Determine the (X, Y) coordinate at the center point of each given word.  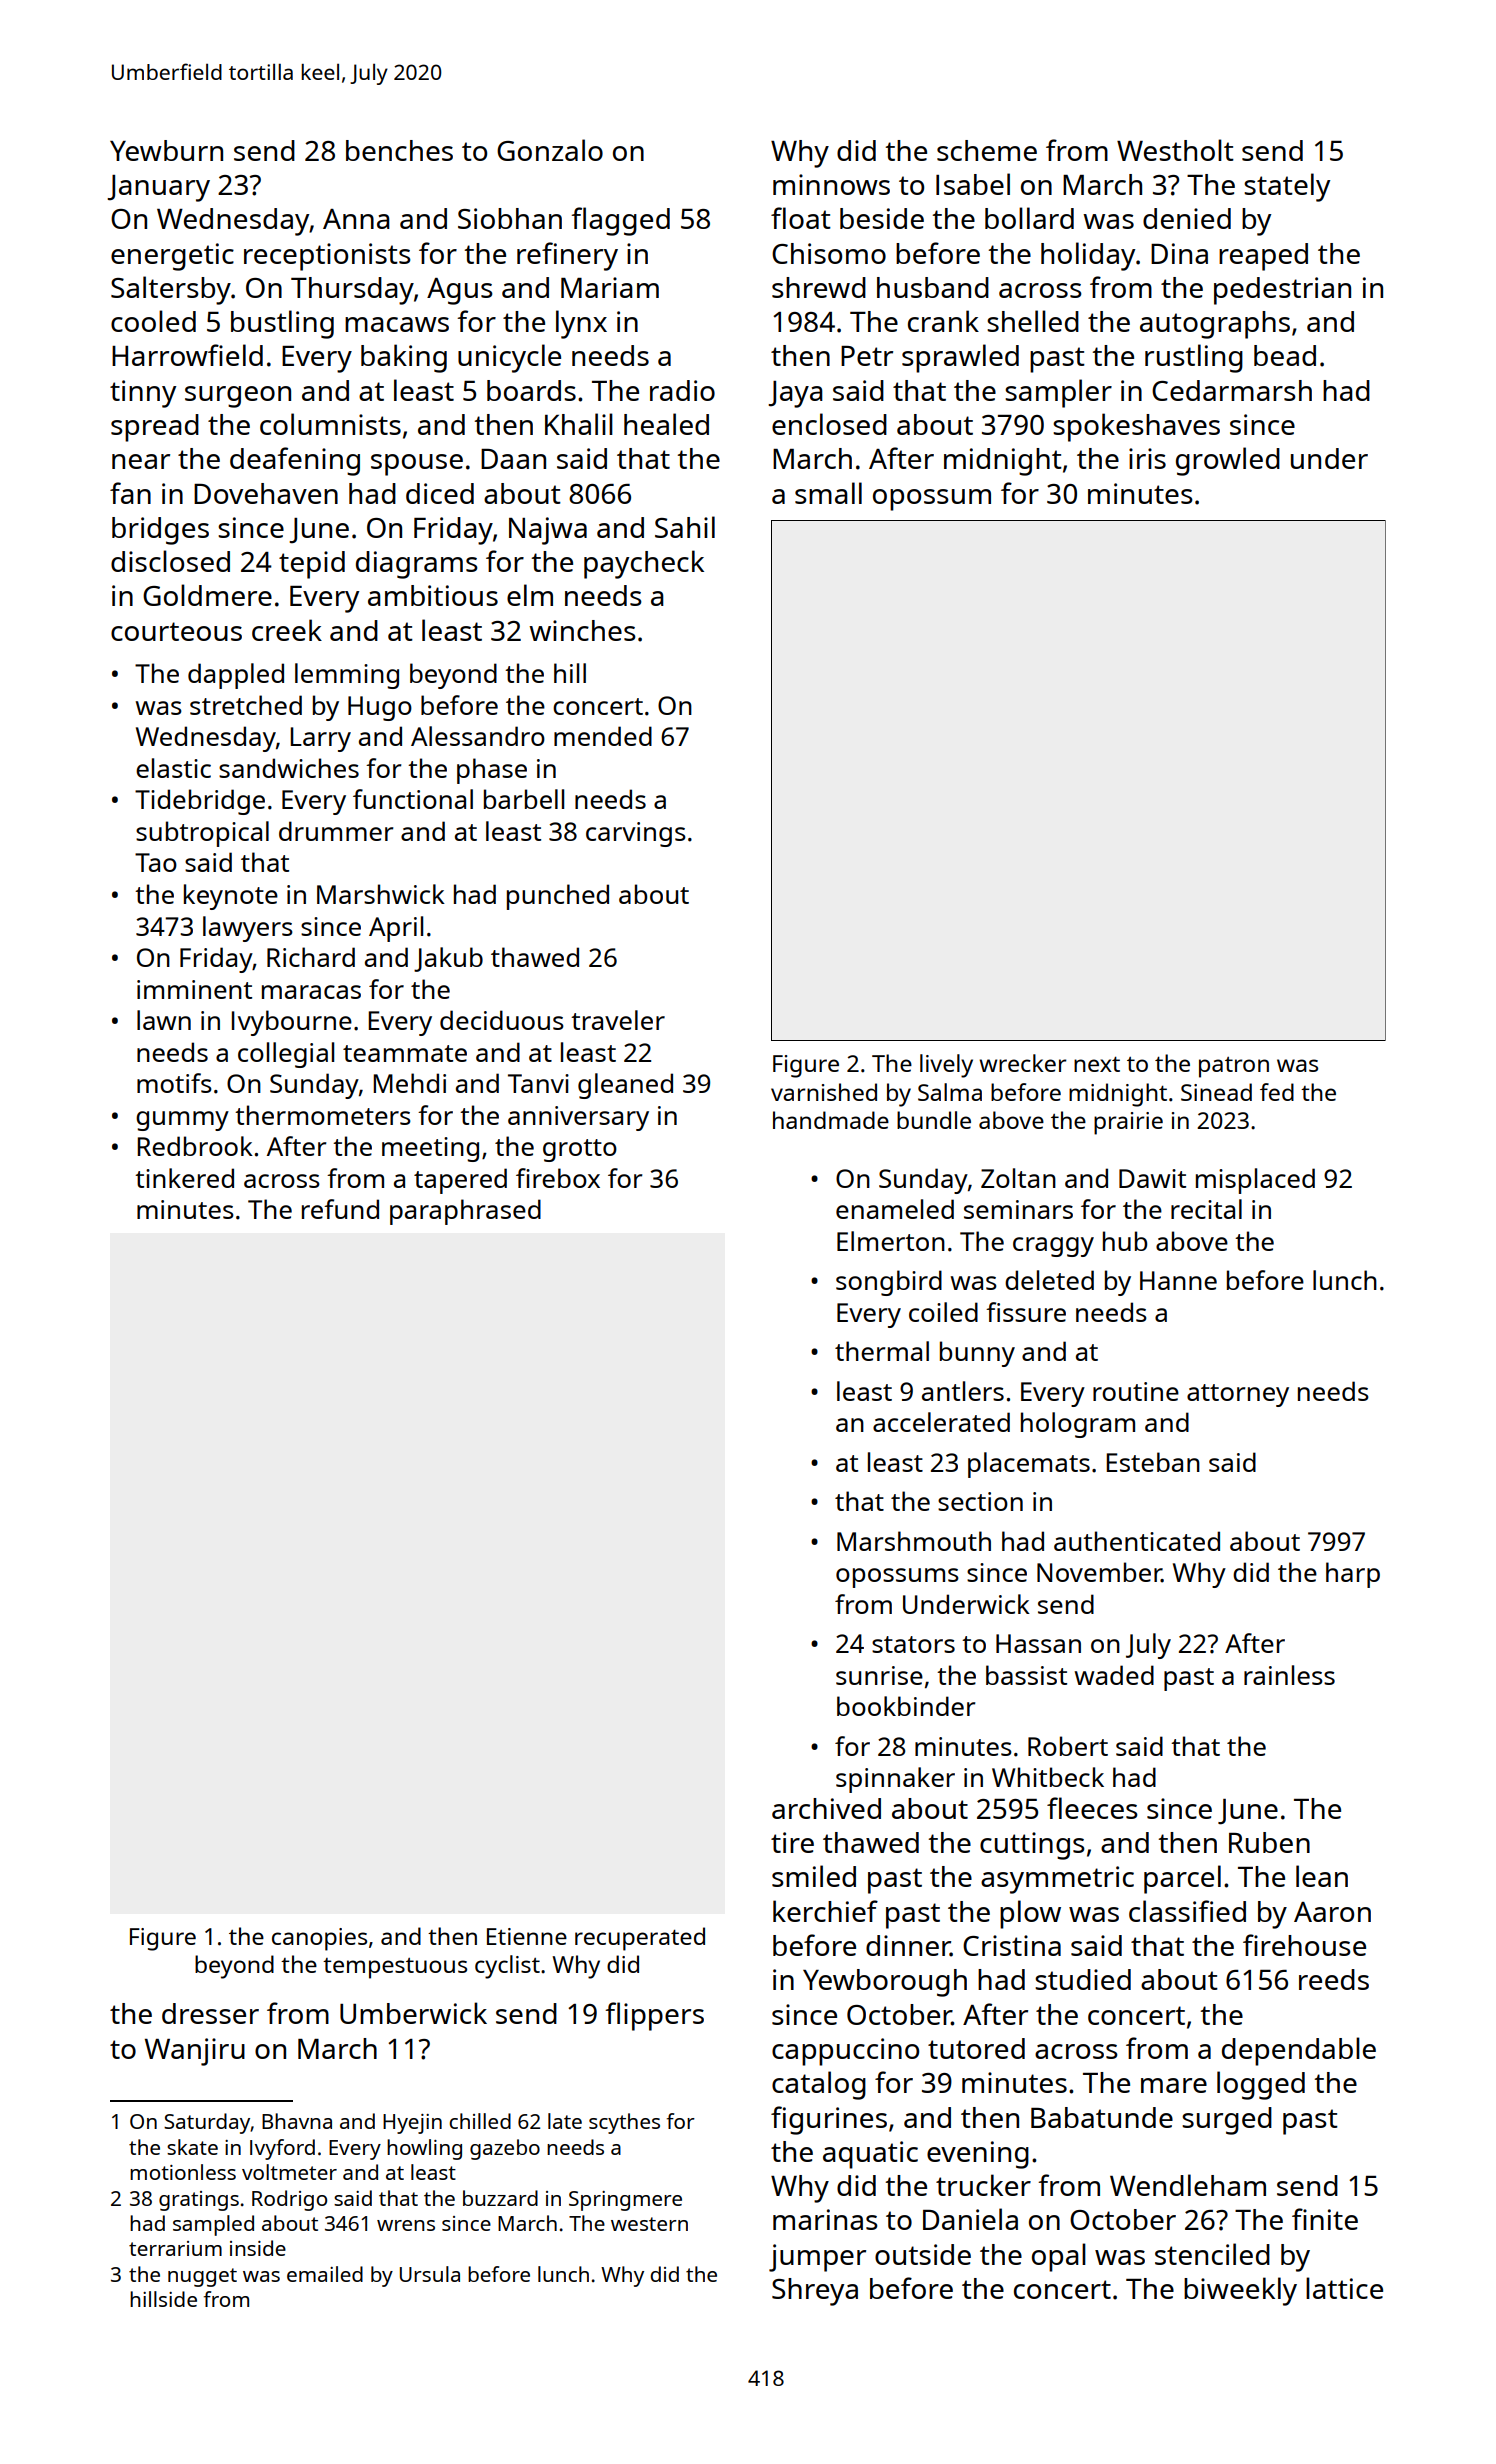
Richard (311, 957)
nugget (202, 2277)
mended (603, 736)
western (649, 2224)
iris (1147, 458)
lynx (581, 324)
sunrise (879, 1675)
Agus (460, 291)
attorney (1238, 1395)
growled (1228, 461)
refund (340, 1209)
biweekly (1240, 2291)
